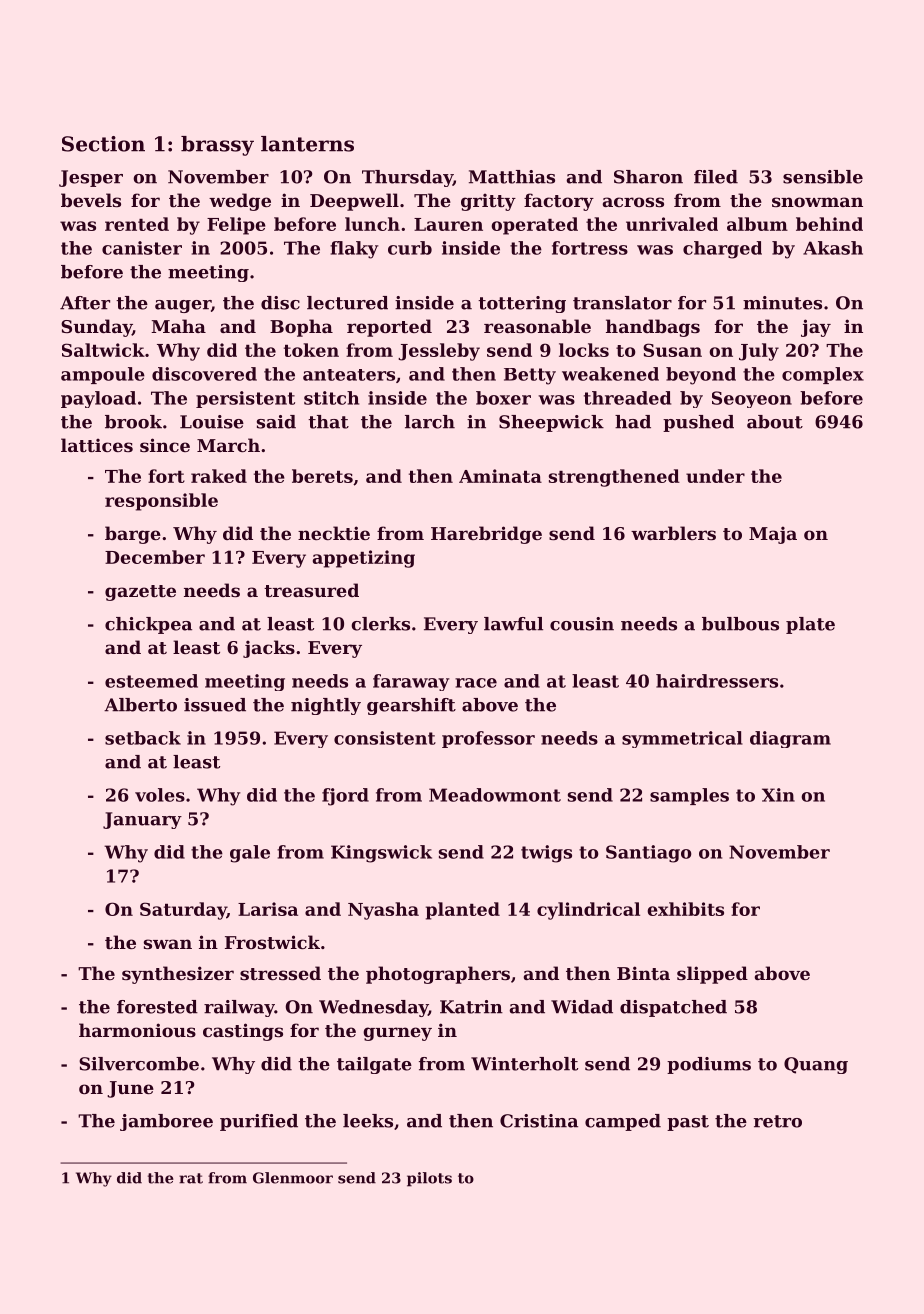 This screenshot has width=924, height=1314. Describe the element at coordinates (810, 625) in the screenshot. I see `plate` at that location.
